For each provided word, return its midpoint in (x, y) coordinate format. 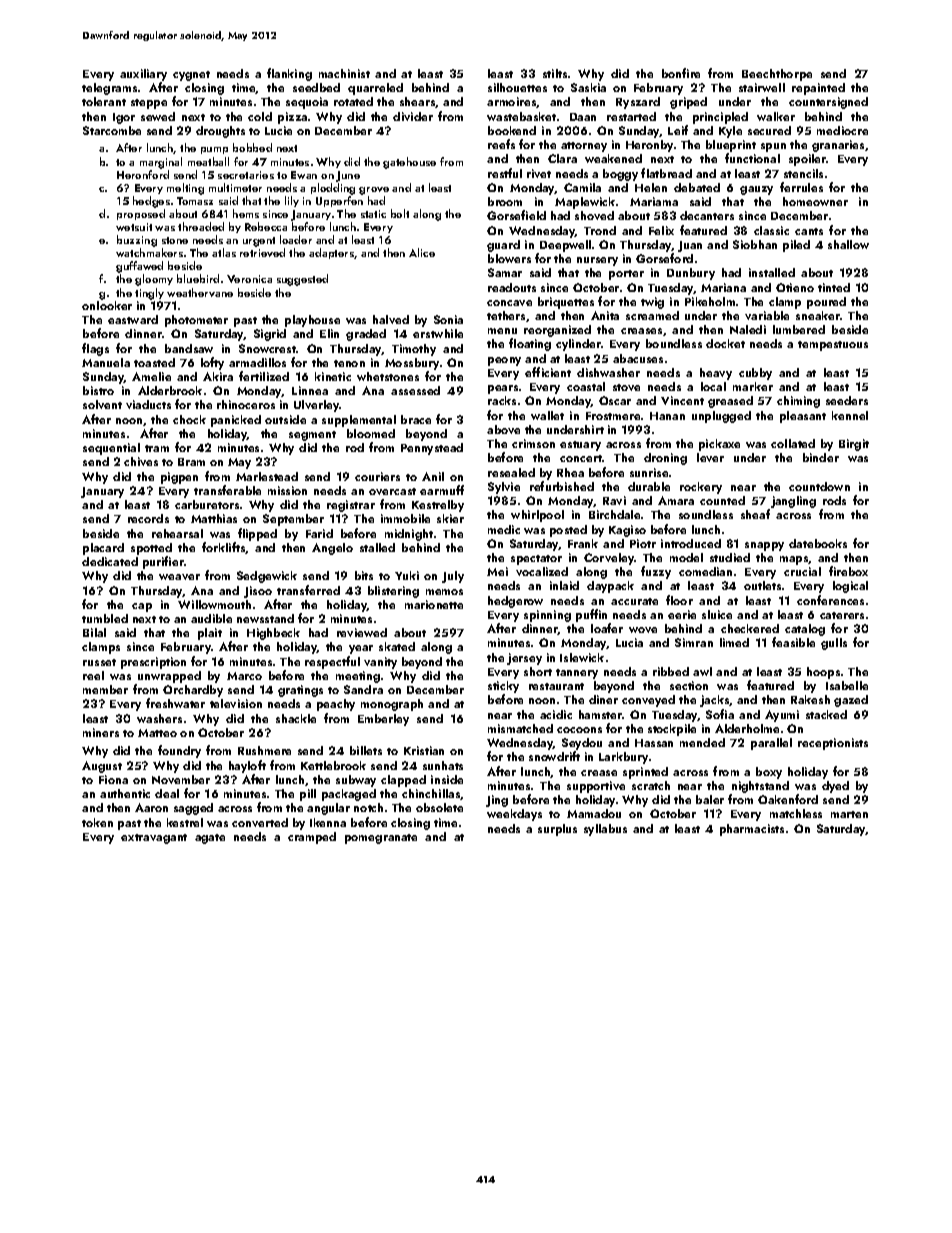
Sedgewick (267, 577)
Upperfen (339, 201)
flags (95, 349)
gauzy (756, 190)
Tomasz (195, 201)
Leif (678, 130)
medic (504, 529)
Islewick (582, 657)
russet (99, 662)
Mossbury (412, 364)
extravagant (154, 839)
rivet (539, 173)
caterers (842, 615)
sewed (158, 116)
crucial (802, 571)
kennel (850, 415)
